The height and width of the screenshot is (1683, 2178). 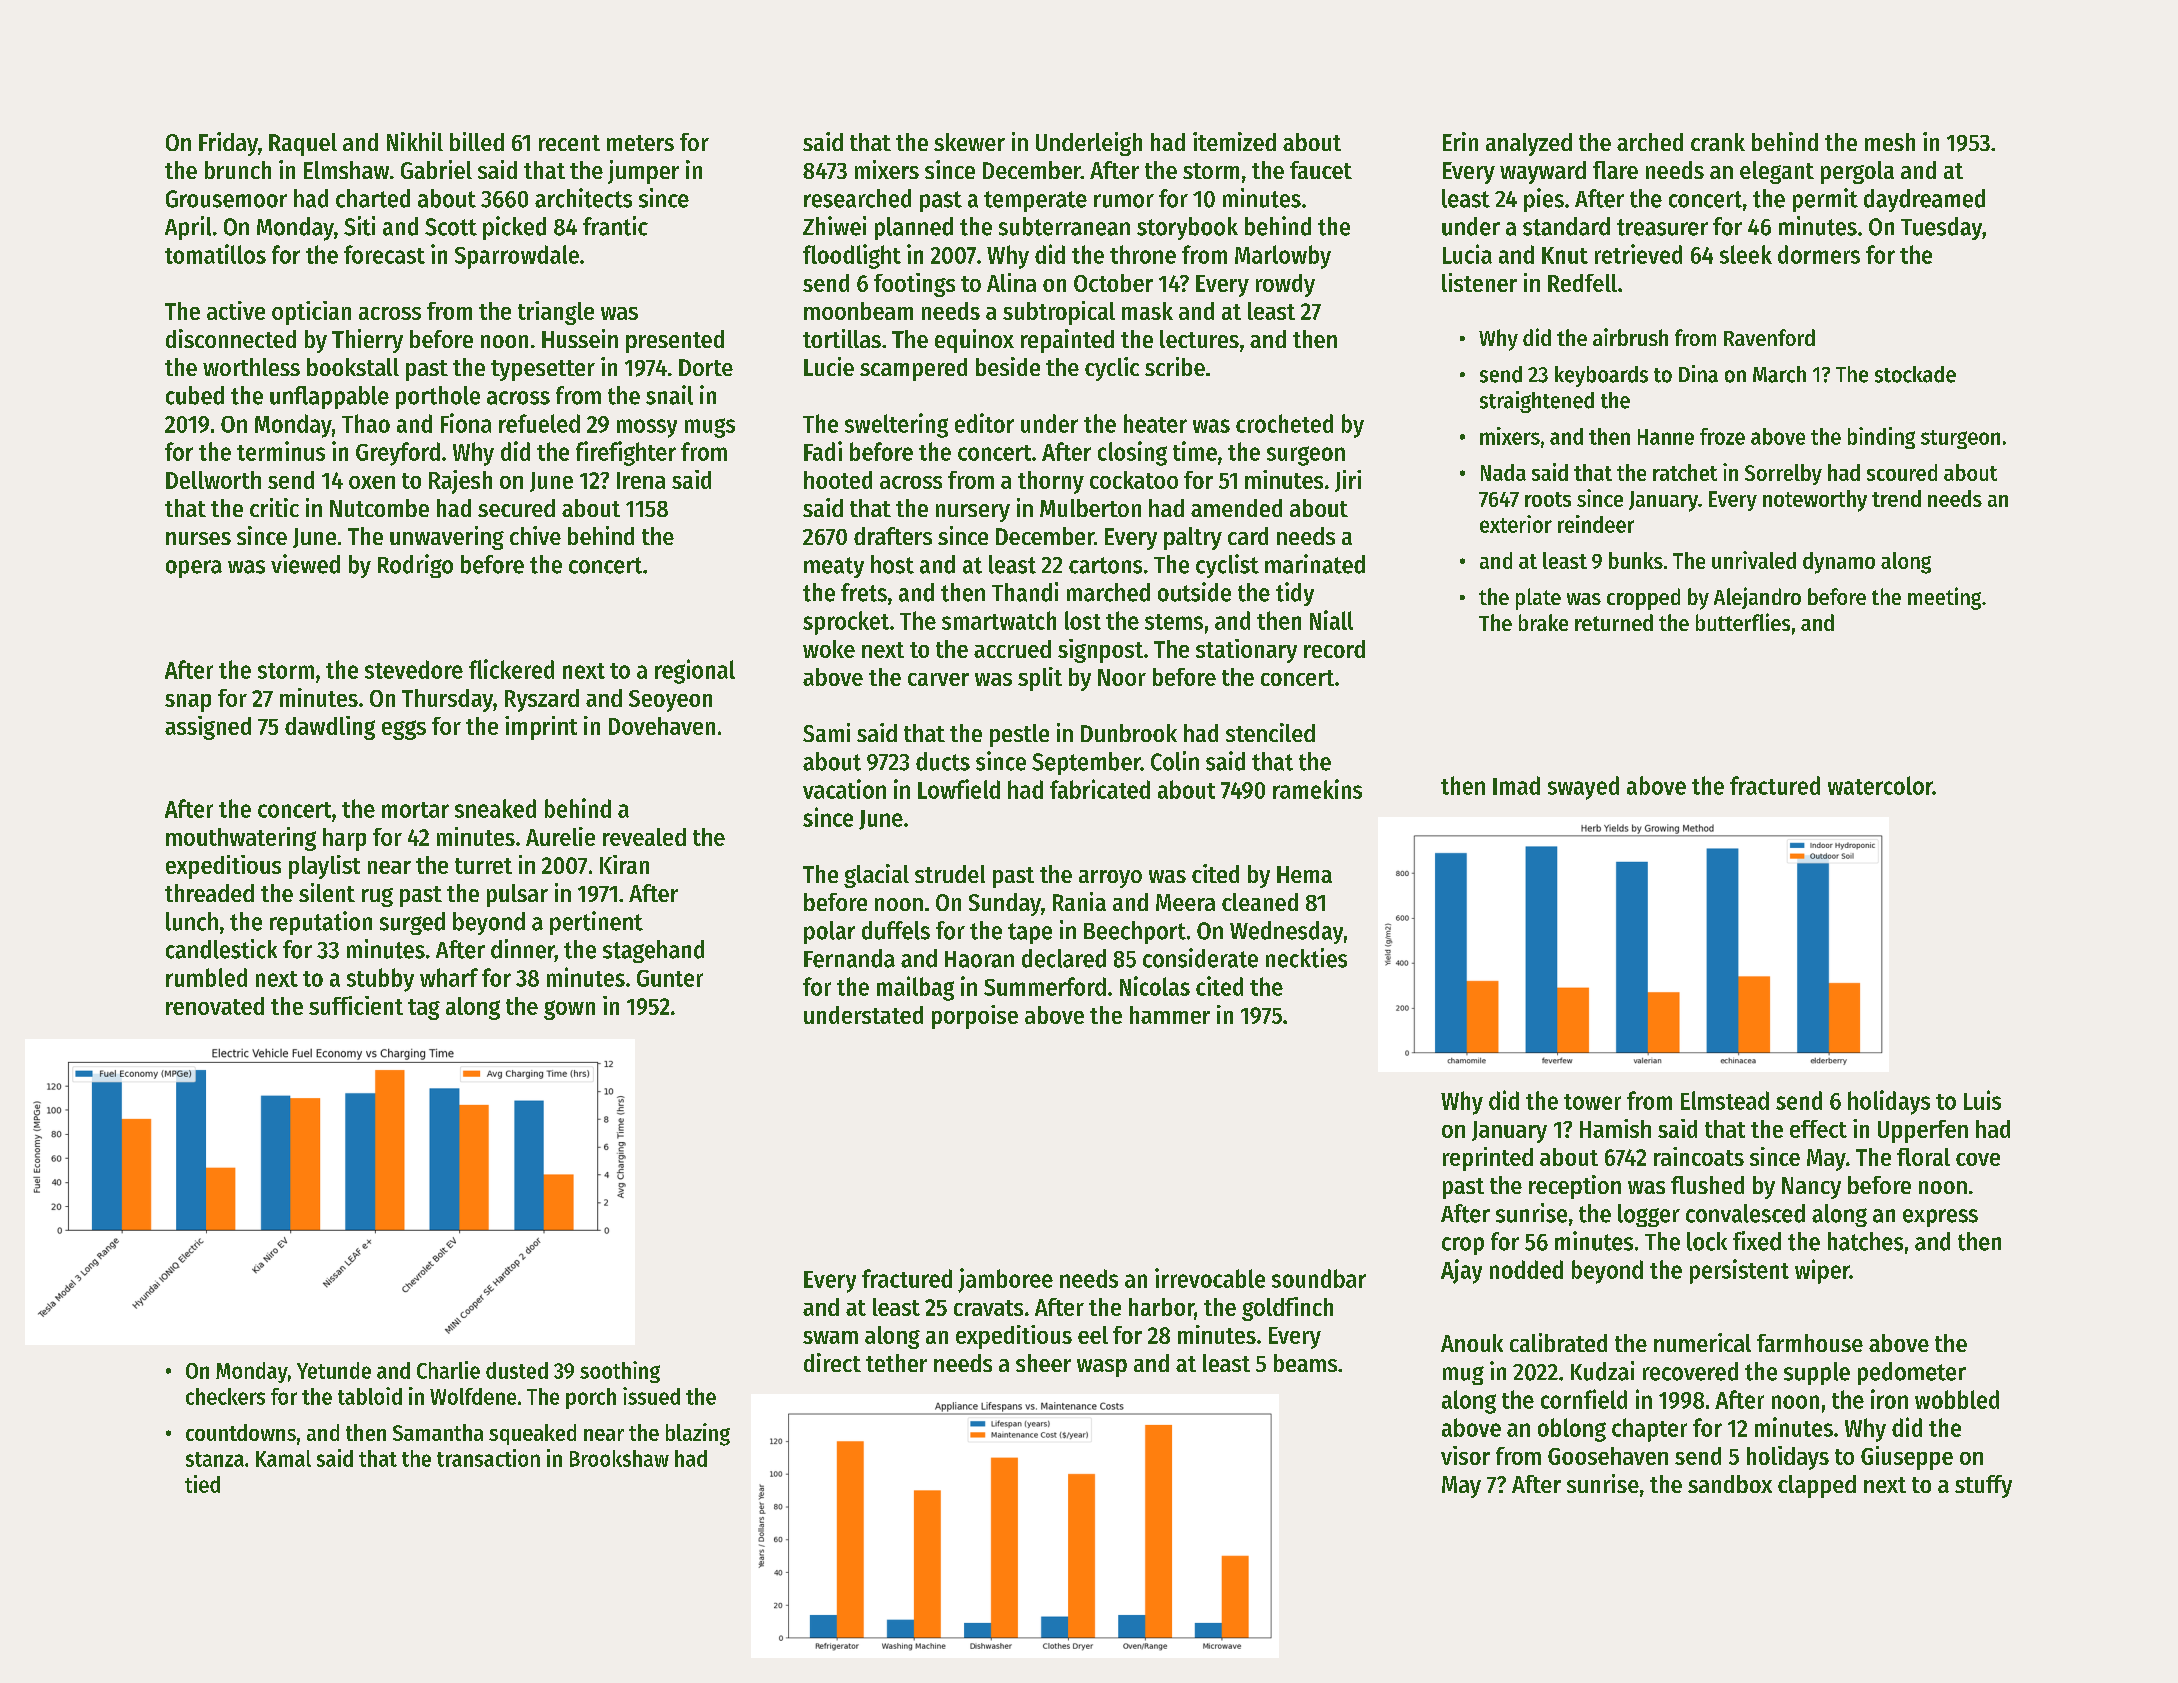 What do you see at coordinates (1583, 788) in the screenshot?
I see `swayed` at bounding box center [1583, 788].
